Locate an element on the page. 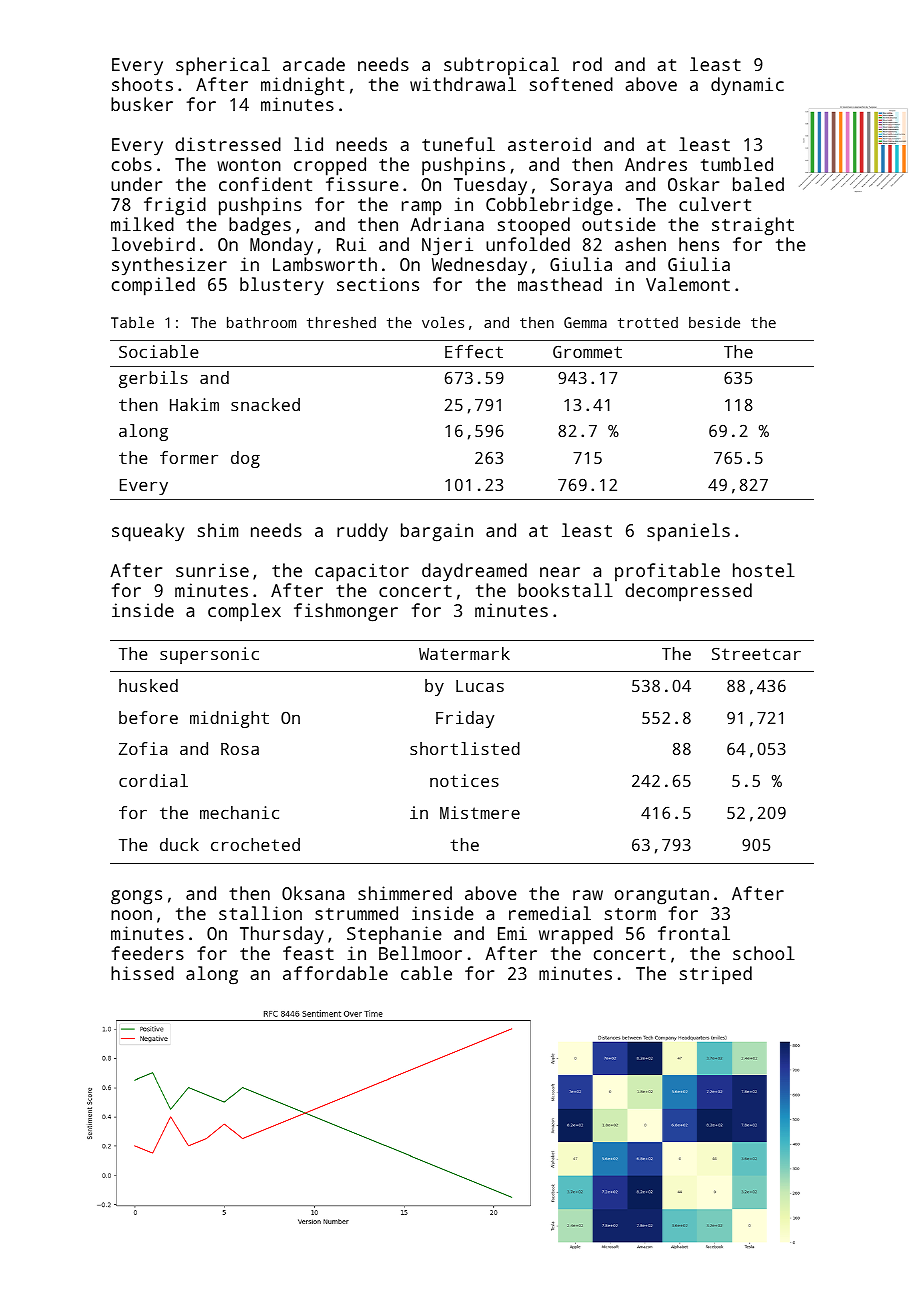 The width and height of the page is (924, 1308). baled is located at coordinates (758, 184).
